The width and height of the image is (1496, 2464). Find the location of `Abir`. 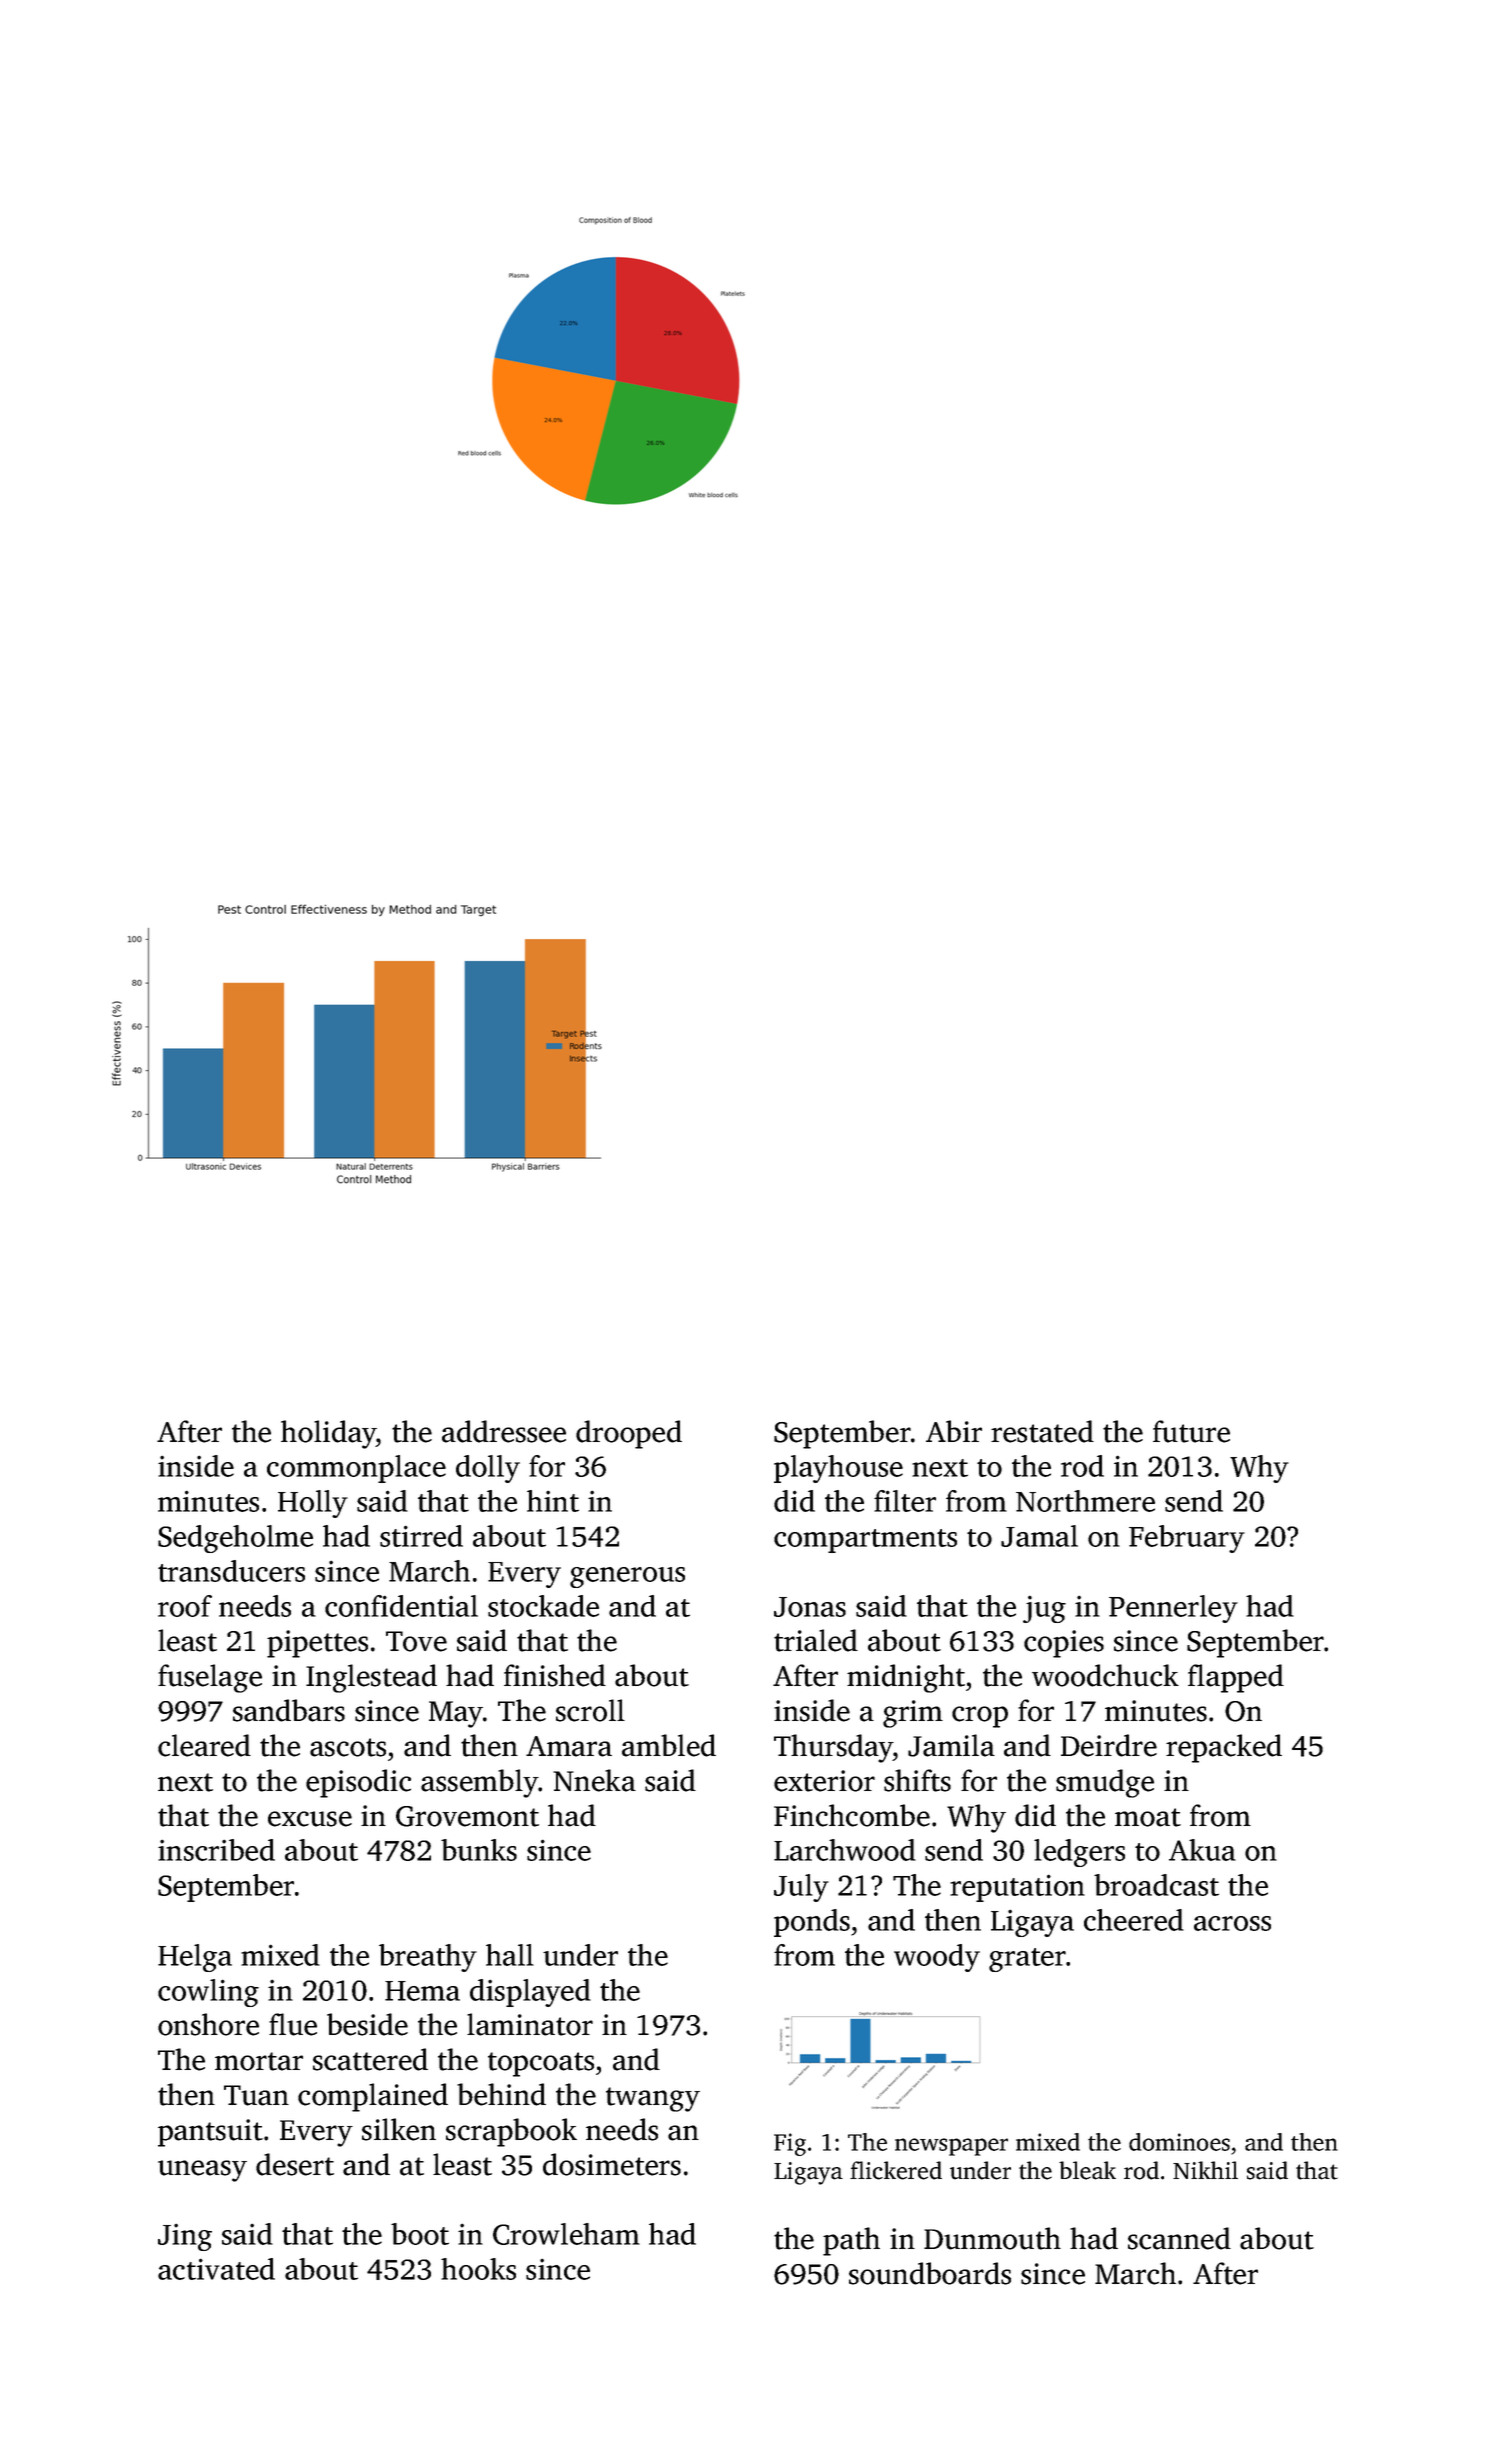

Abir is located at coordinates (954, 1431).
